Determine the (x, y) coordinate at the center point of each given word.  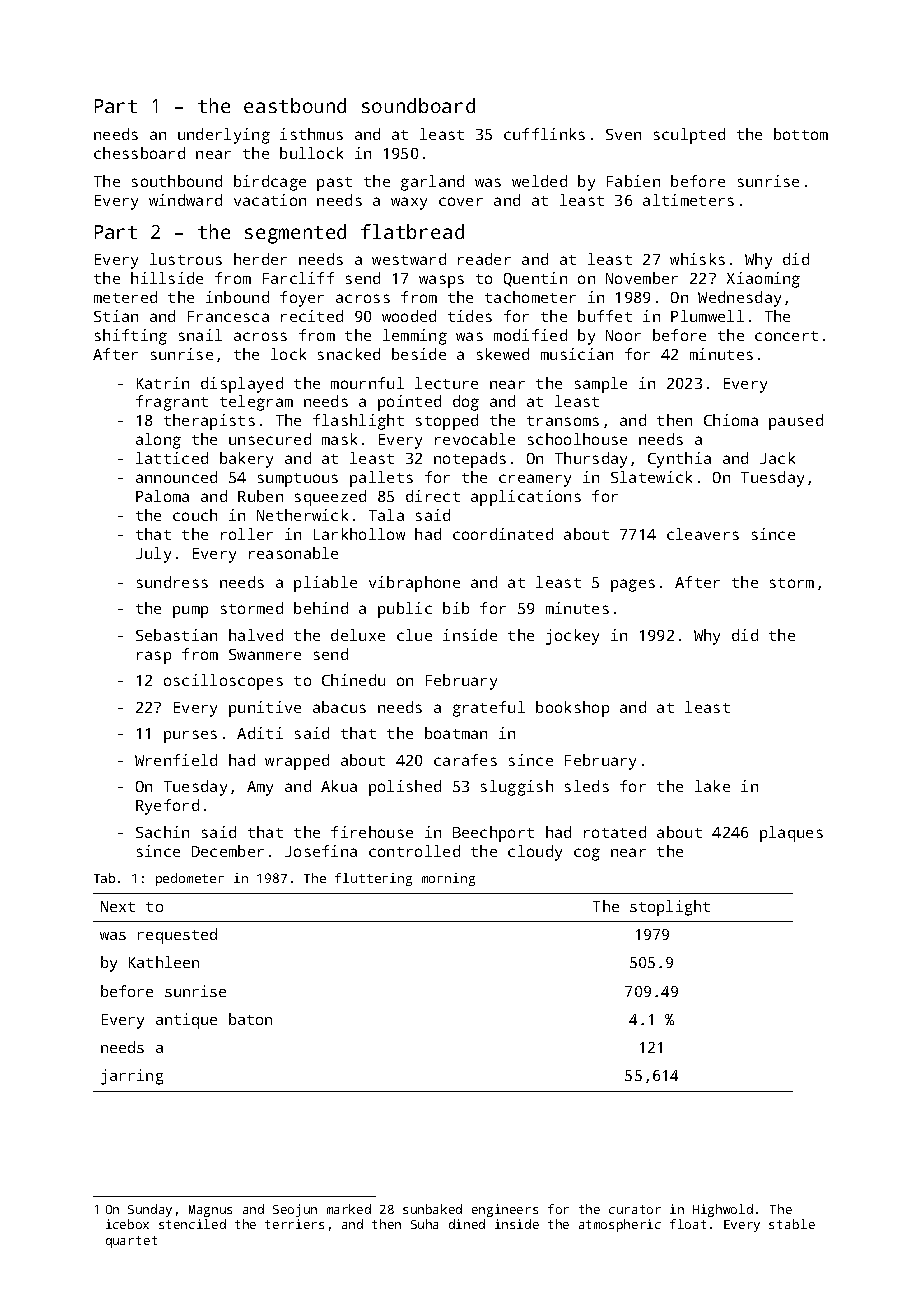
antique (186, 1021)
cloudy (535, 853)
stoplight (670, 908)
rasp (154, 657)
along (158, 441)
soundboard (418, 105)
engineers (505, 1210)
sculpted (689, 136)
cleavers (703, 534)
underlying (224, 136)
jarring (132, 1077)
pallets (381, 479)
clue (414, 635)
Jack (777, 458)
